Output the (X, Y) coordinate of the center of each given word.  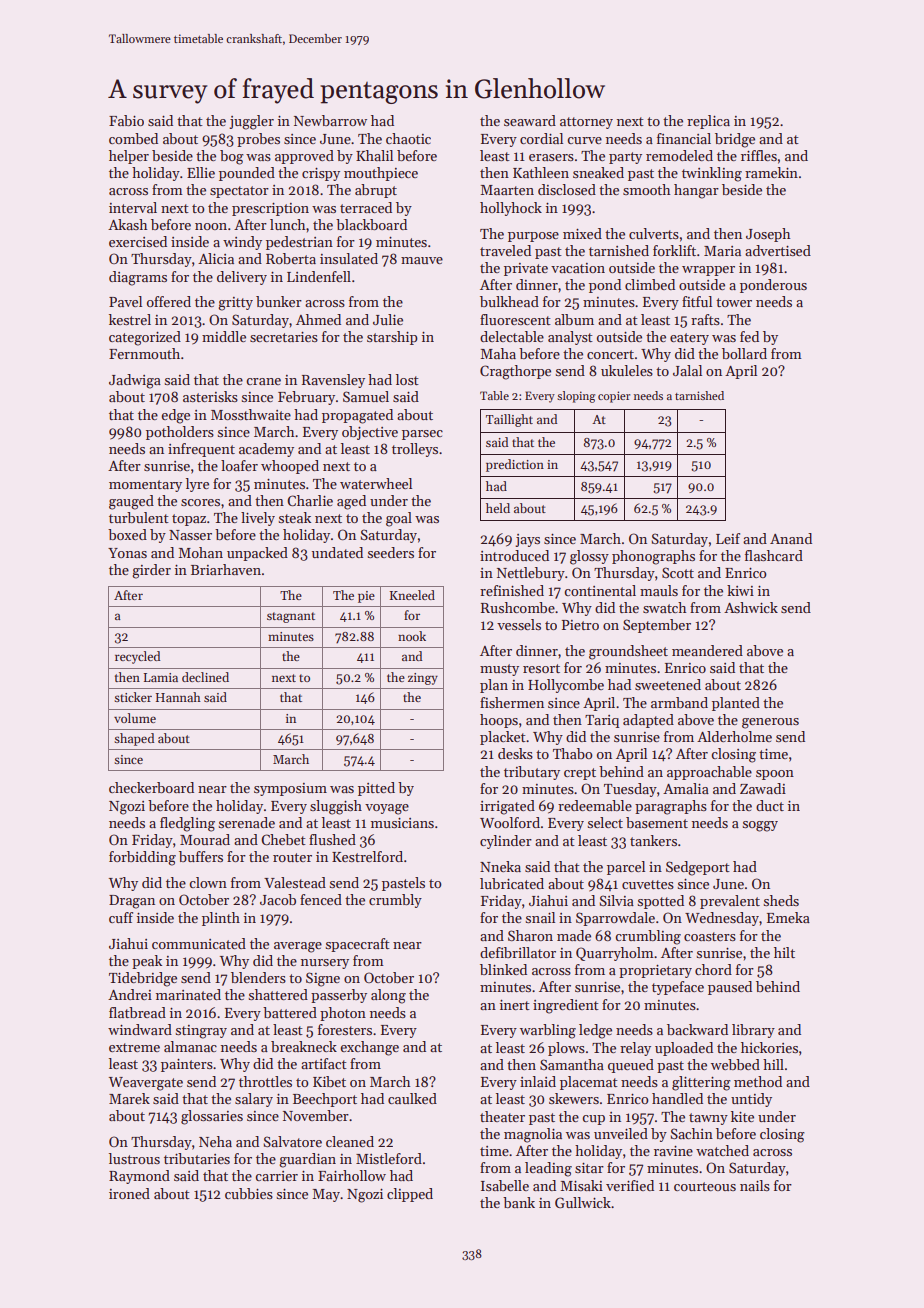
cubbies (249, 1193)
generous (770, 723)
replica (708, 122)
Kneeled (412, 595)
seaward (530, 120)
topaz (189, 520)
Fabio (126, 120)
